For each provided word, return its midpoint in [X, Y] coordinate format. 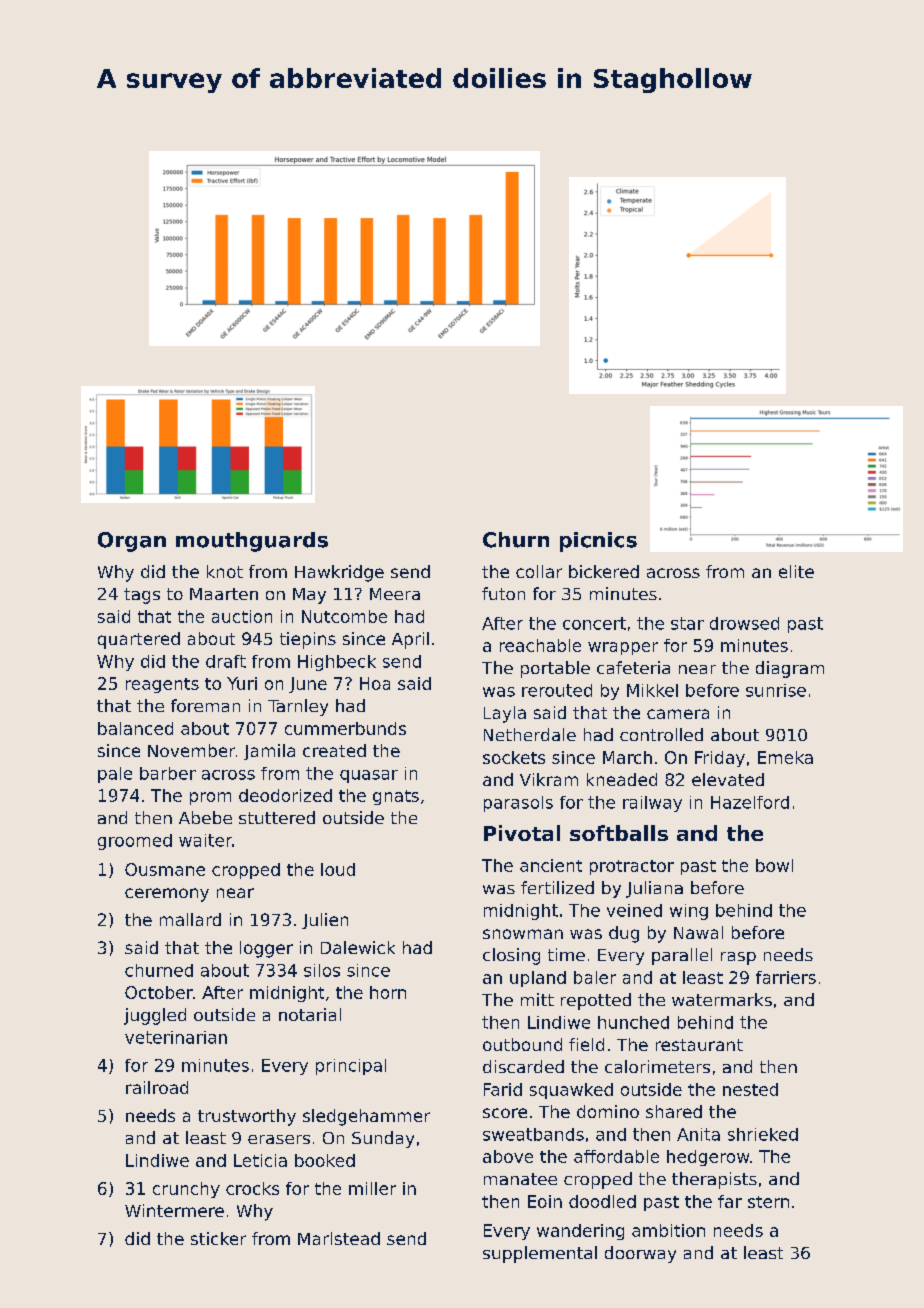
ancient [551, 865]
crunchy [186, 1190]
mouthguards [252, 542]
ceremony [167, 895]
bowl [774, 865]
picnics [598, 542]
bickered [604, 571]
